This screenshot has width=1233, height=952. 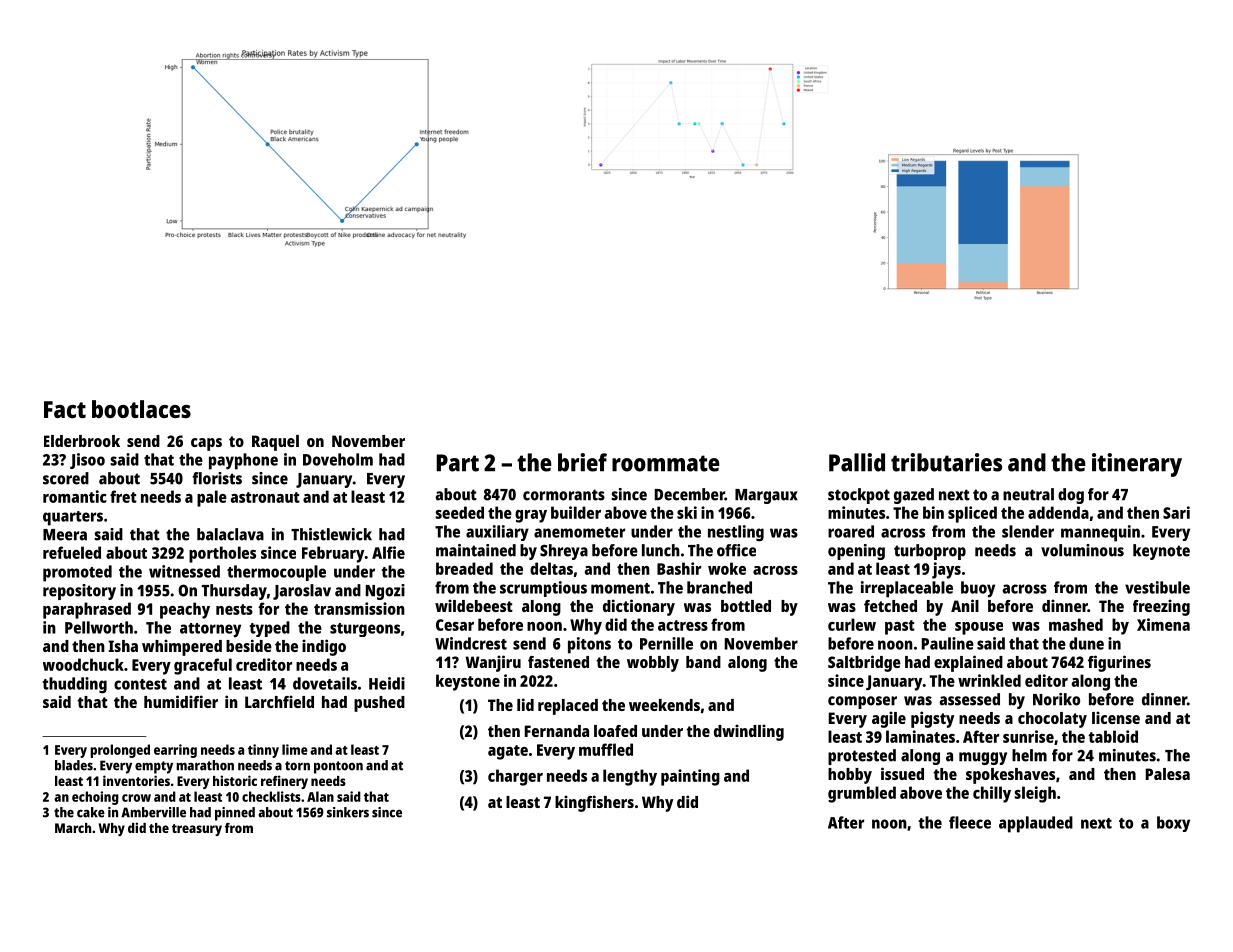 I want to click on Sari, so click(x=1176, y=512).
